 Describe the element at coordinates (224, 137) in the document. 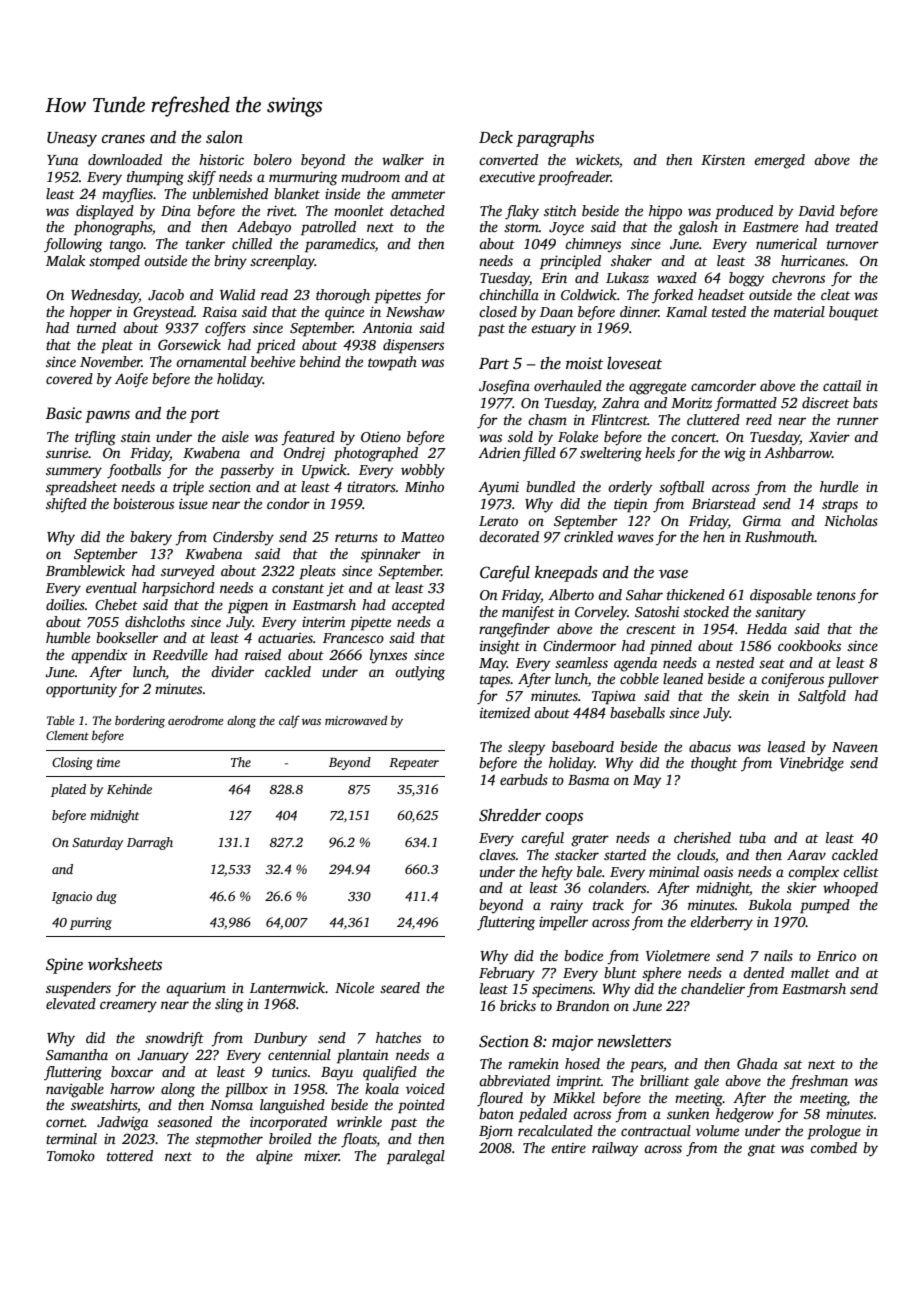

I see `salon` at that location.
